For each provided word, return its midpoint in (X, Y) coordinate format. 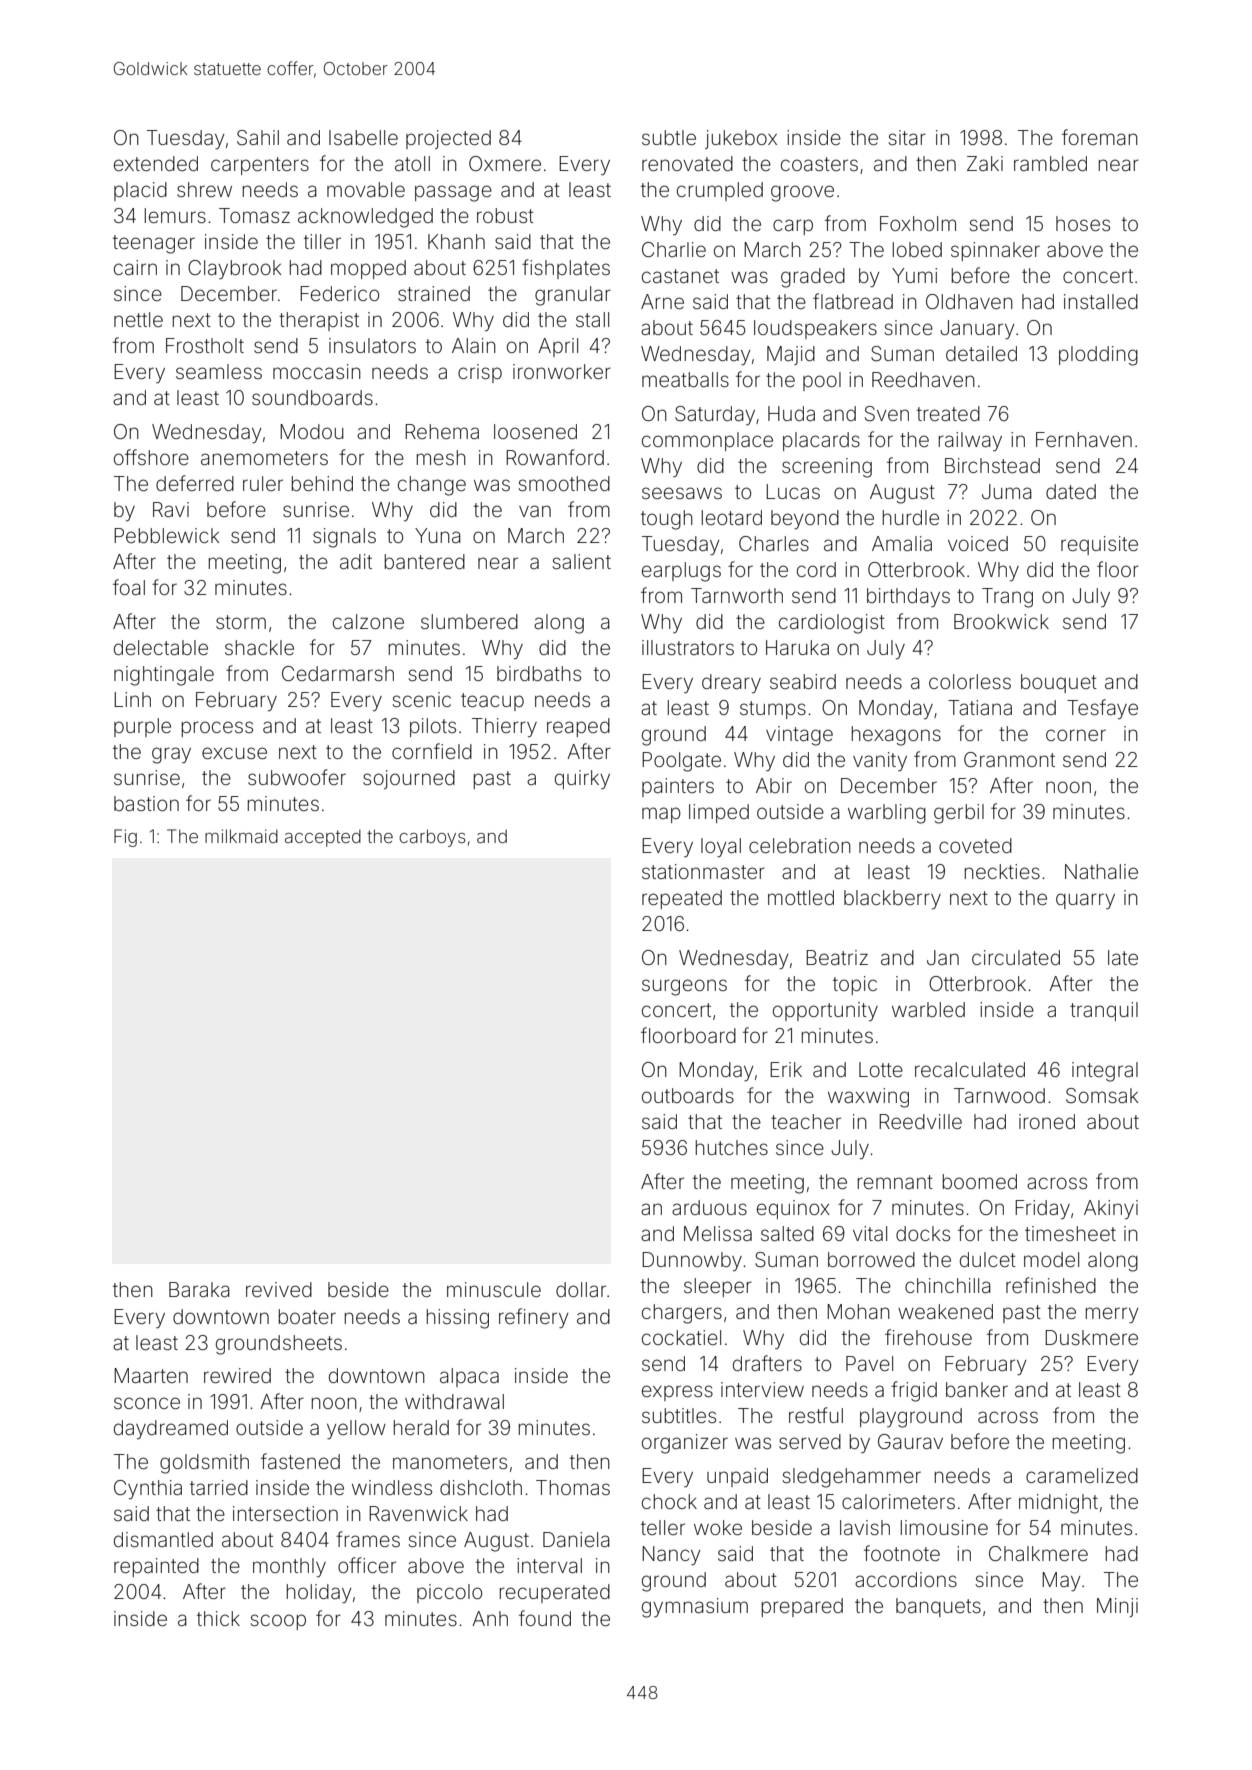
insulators (372, 345)
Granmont (1009, 759)
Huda (791, 413)
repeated (682, 899)
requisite (1099, 545)
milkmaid (241, 836)
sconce (147, 1403)
